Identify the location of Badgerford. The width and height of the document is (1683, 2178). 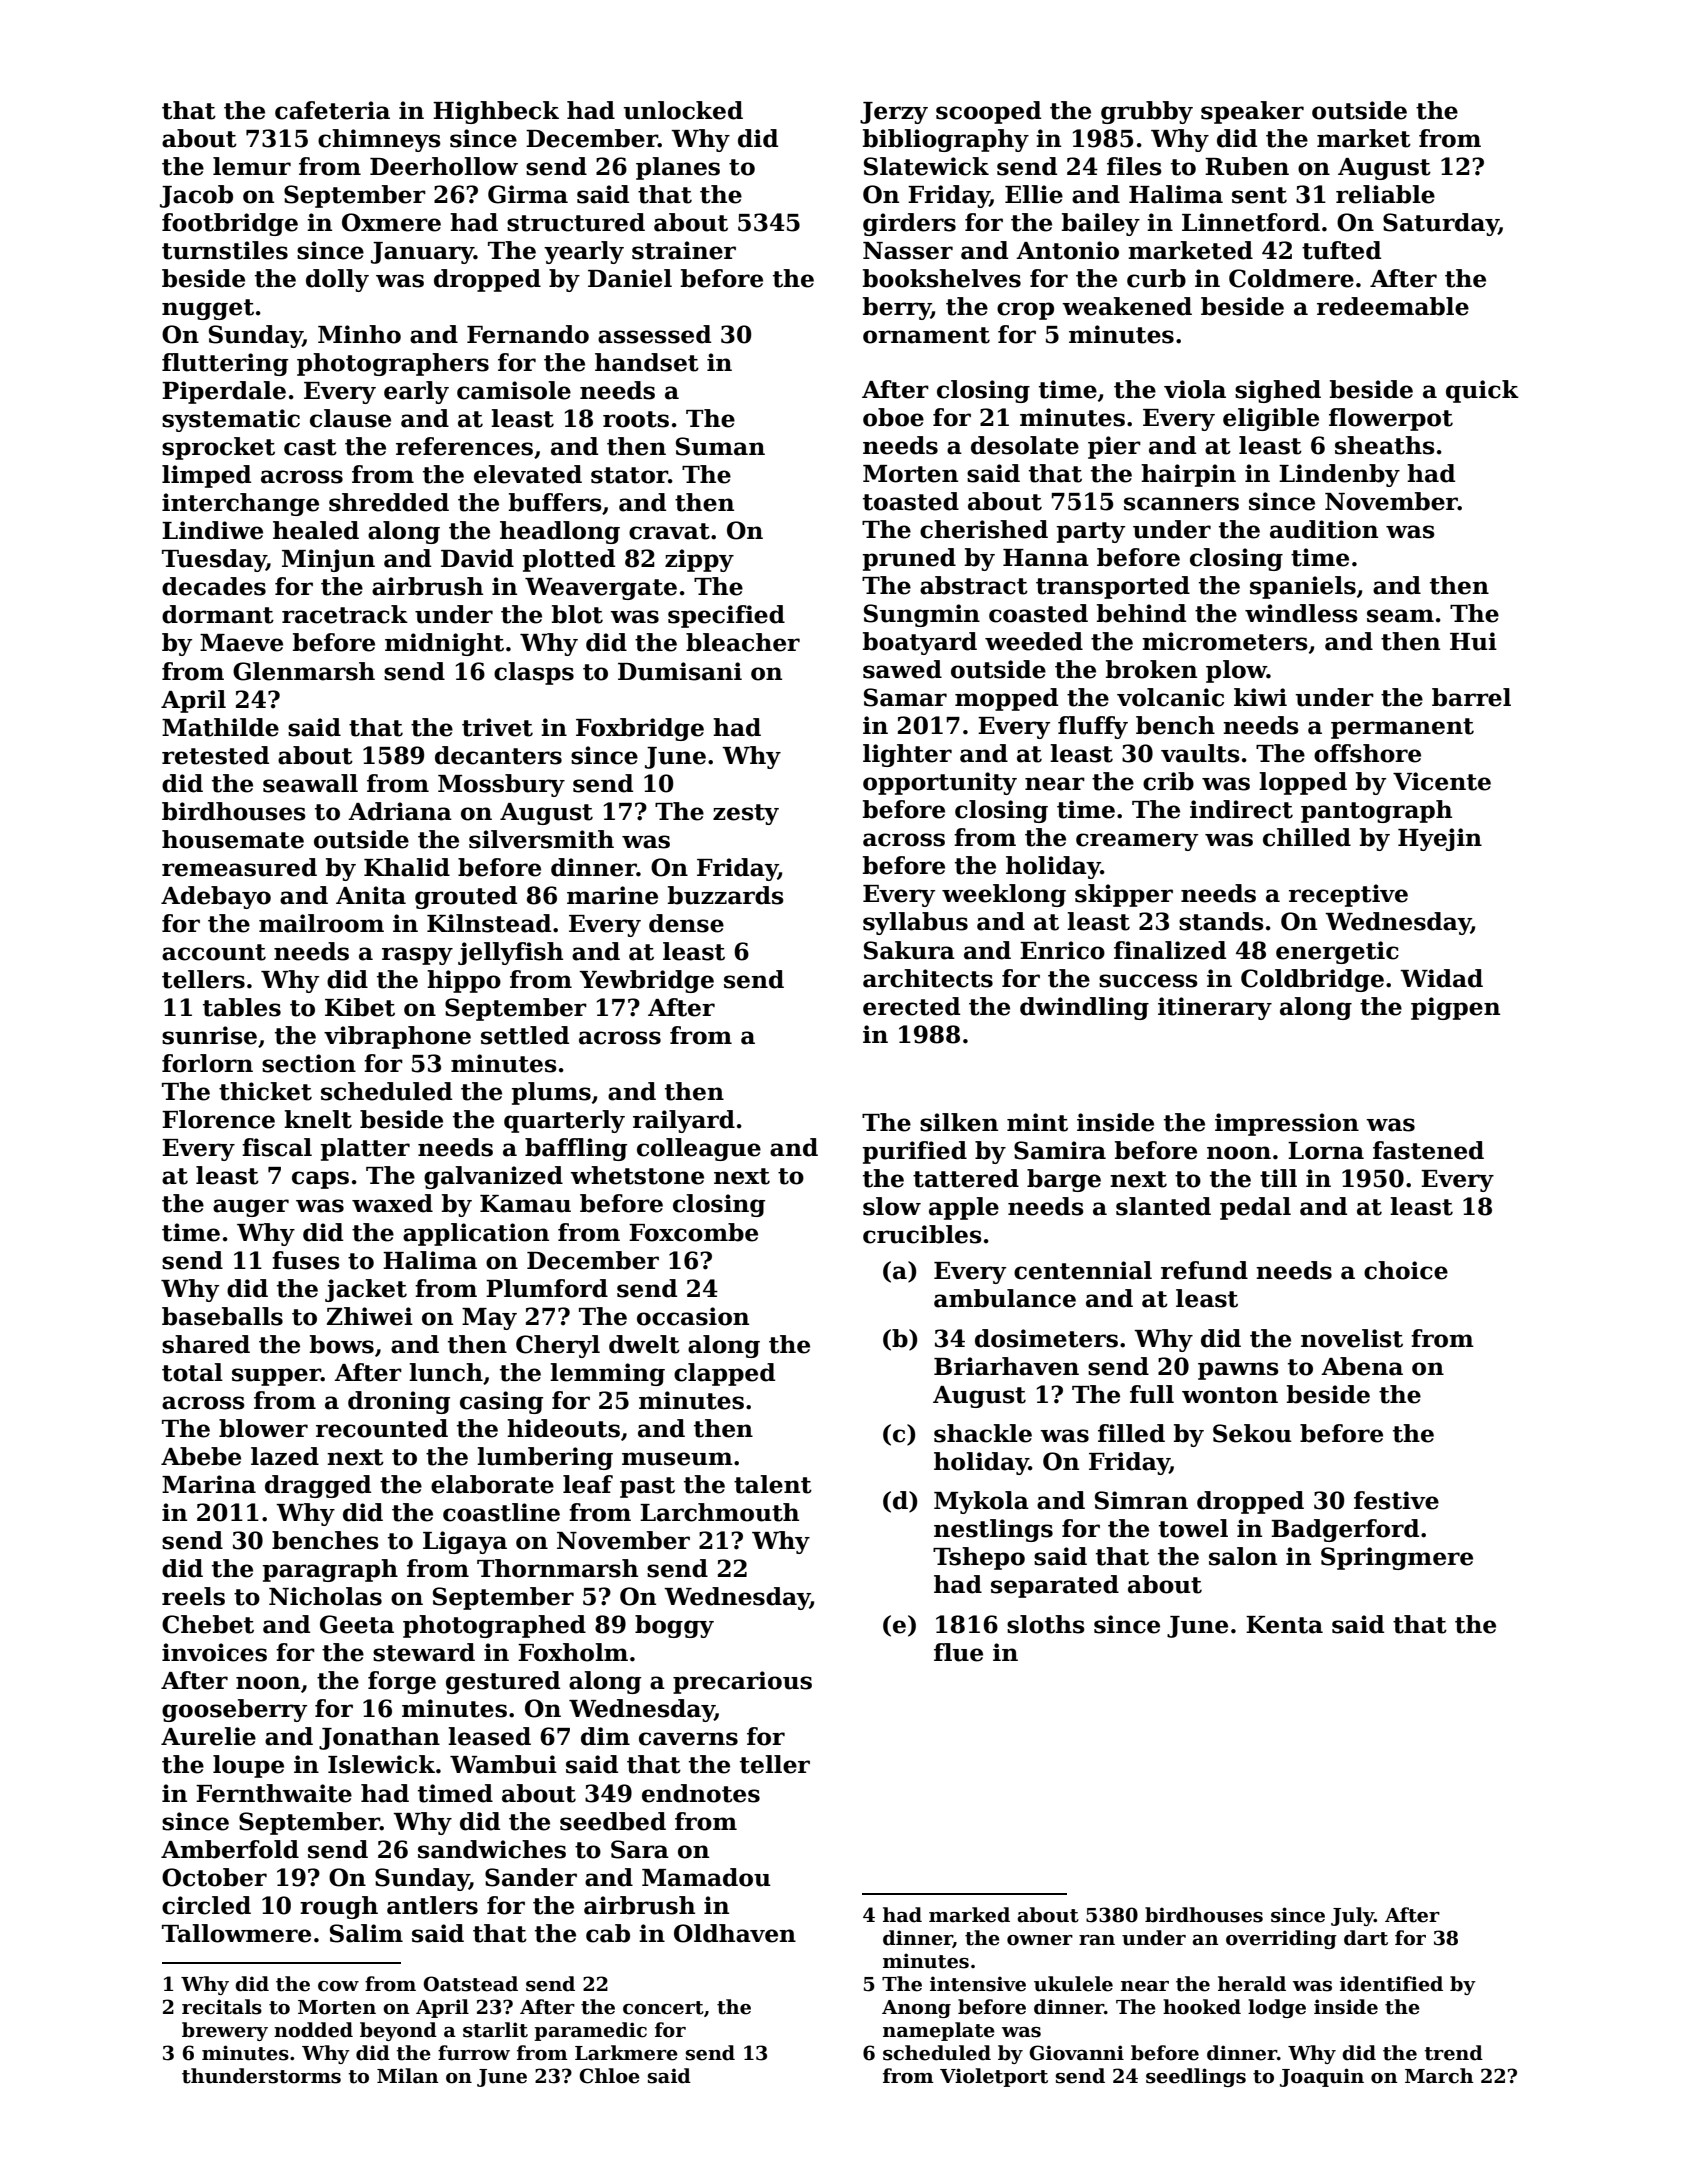
(1345, 1530).
